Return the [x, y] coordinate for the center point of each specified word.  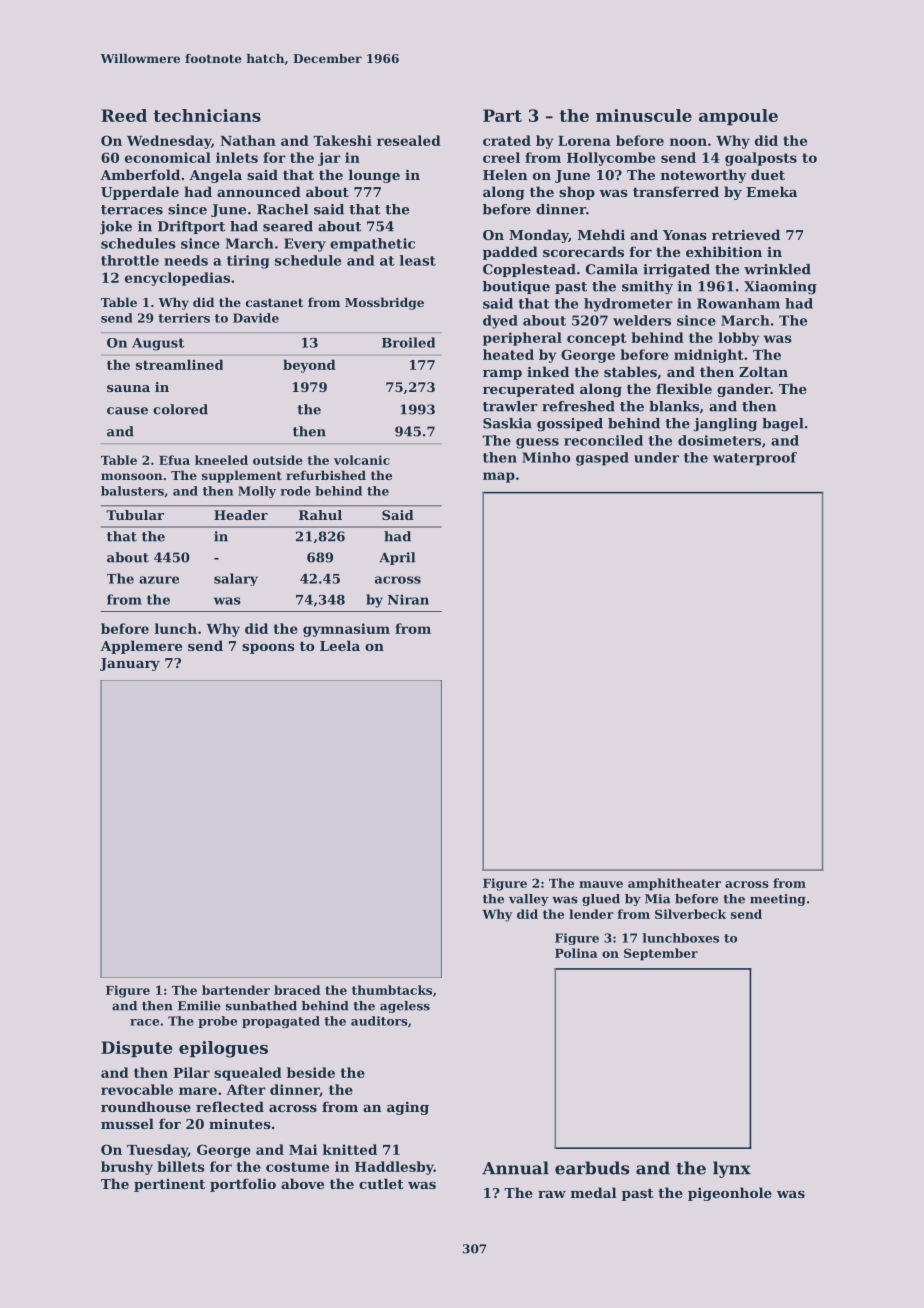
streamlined [179, 364]
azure [159, 580]
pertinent [169, 1185]
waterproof [755, 459]
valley [528, 900]
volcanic [362, 460]
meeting [778, 900]
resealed [409, 140]
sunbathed [261, 1006]
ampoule [738, 117]
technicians [207, 115]
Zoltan [763, 371]
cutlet [381, 1183]
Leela [340, 645]
